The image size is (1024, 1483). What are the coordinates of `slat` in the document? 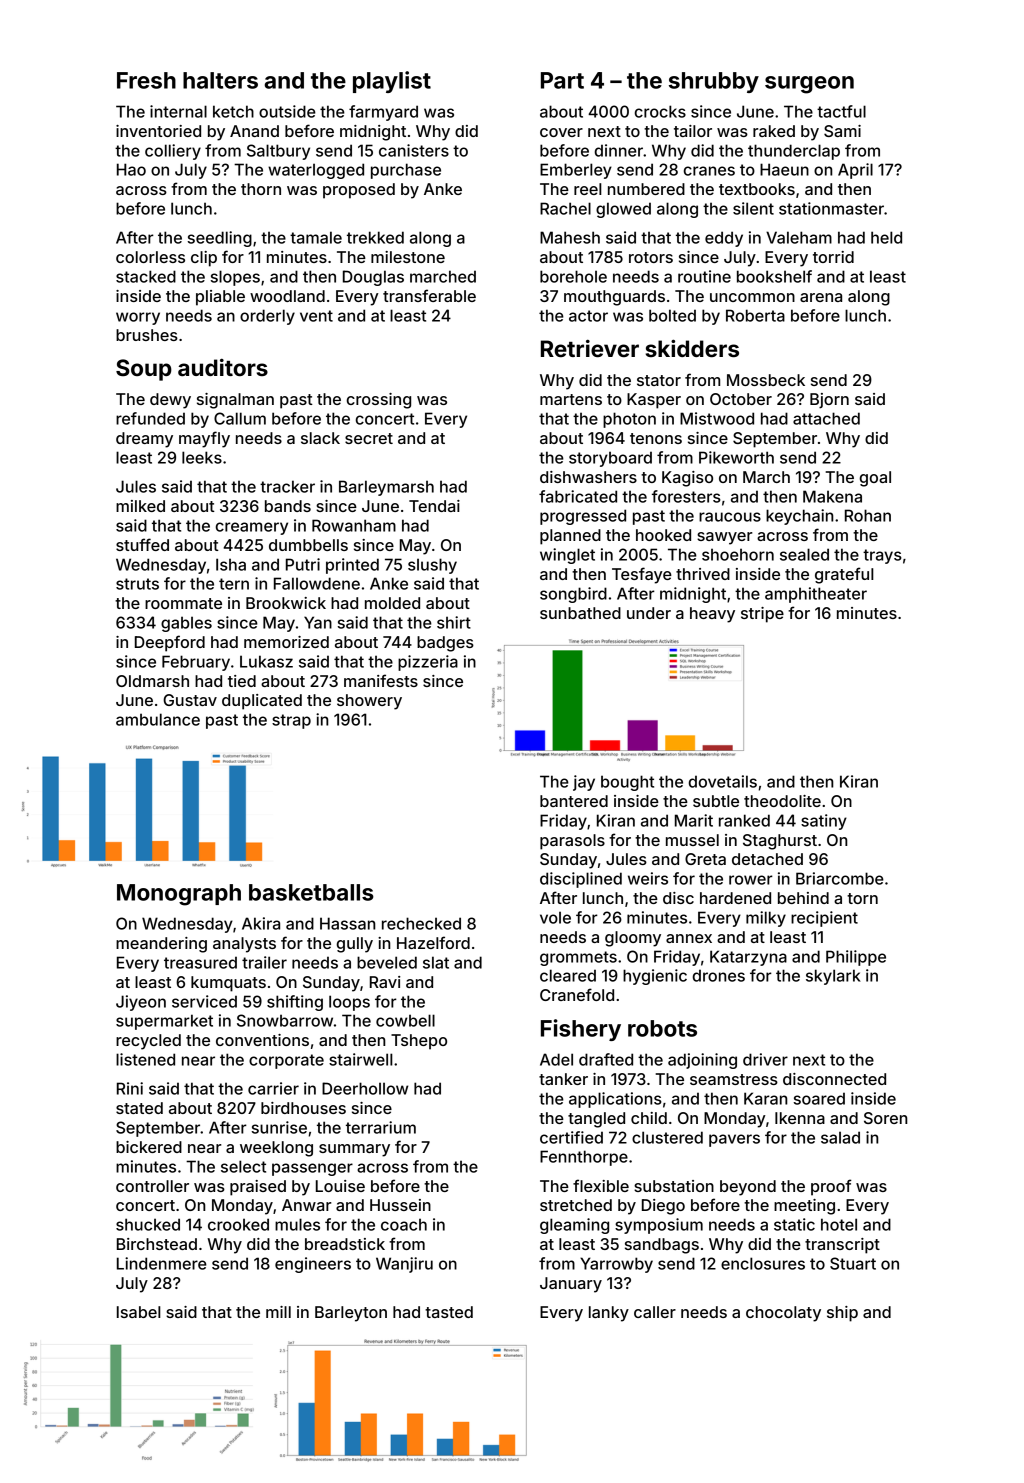 It's located at (436, 962).
